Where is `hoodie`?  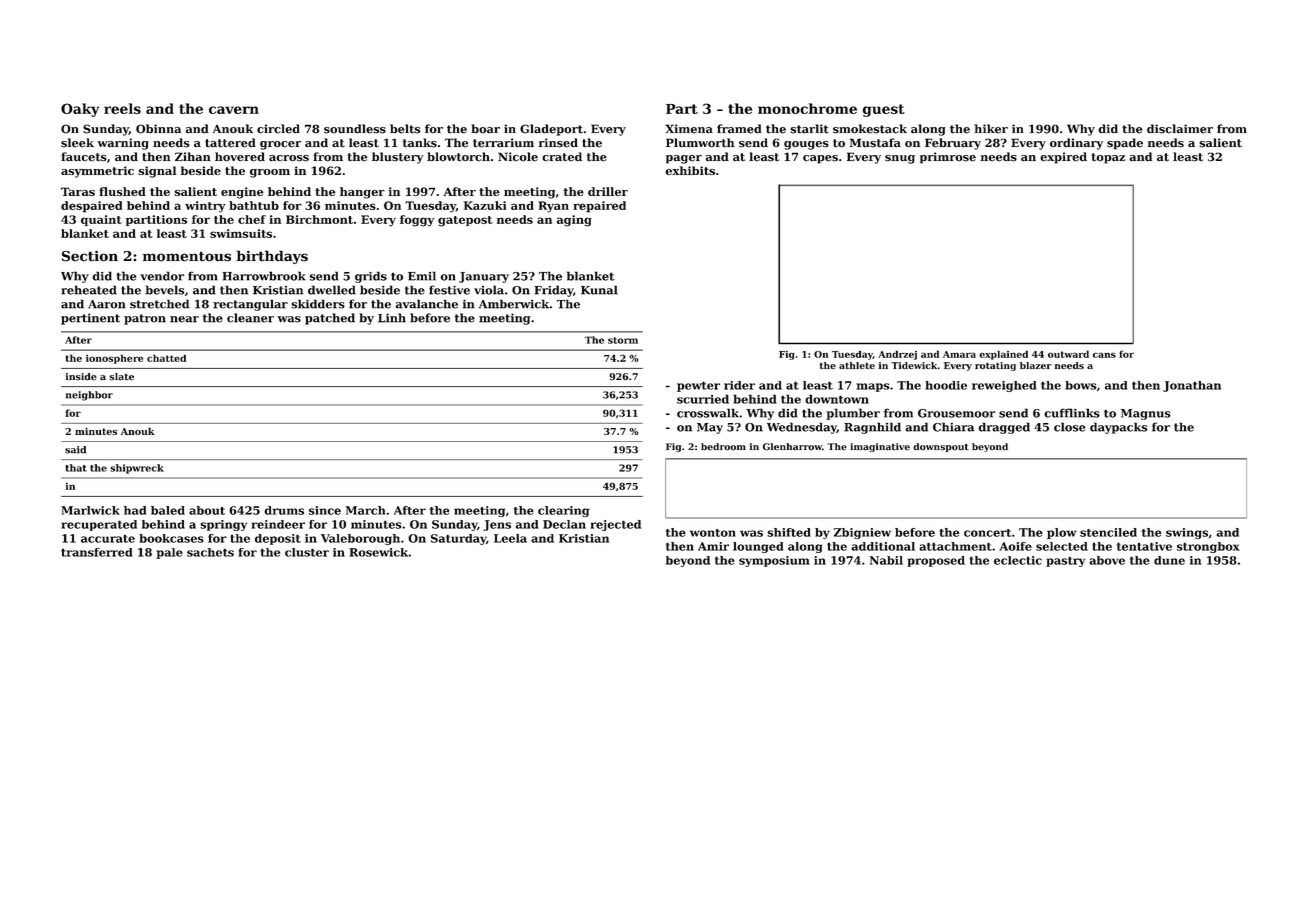 hoodie is located at coordinates (946, 385).
